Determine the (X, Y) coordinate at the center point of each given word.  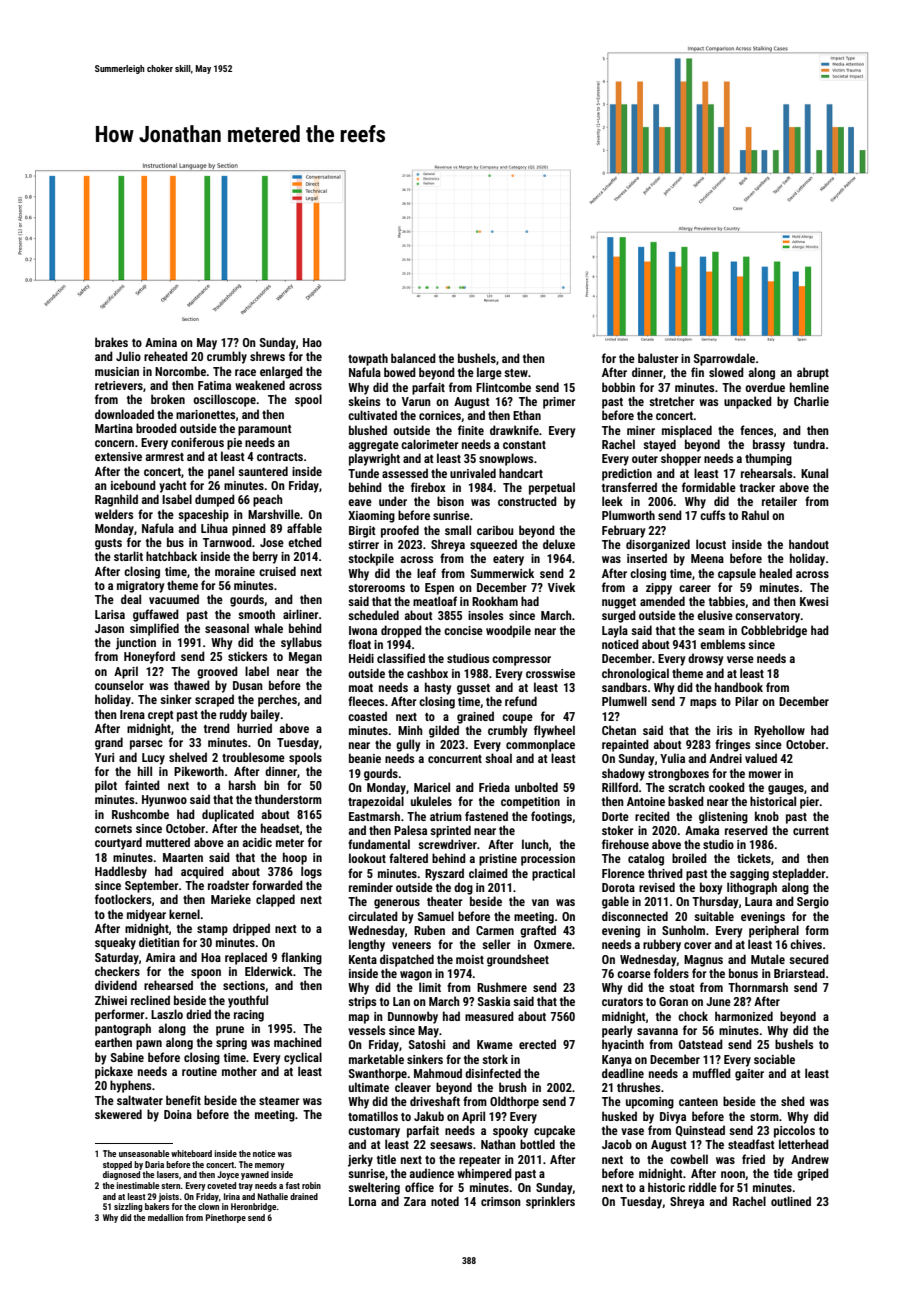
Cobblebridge (774, 631)
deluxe (559, 544)
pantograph (123, 1029)
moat (361, 688)
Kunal (814, 473)
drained (304, 1196)
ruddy (233, 715)
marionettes (205, 414)
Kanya (617, 1061)
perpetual (552, 488)
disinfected (493, 1073)
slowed (726, 372)
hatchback (171, 556)
